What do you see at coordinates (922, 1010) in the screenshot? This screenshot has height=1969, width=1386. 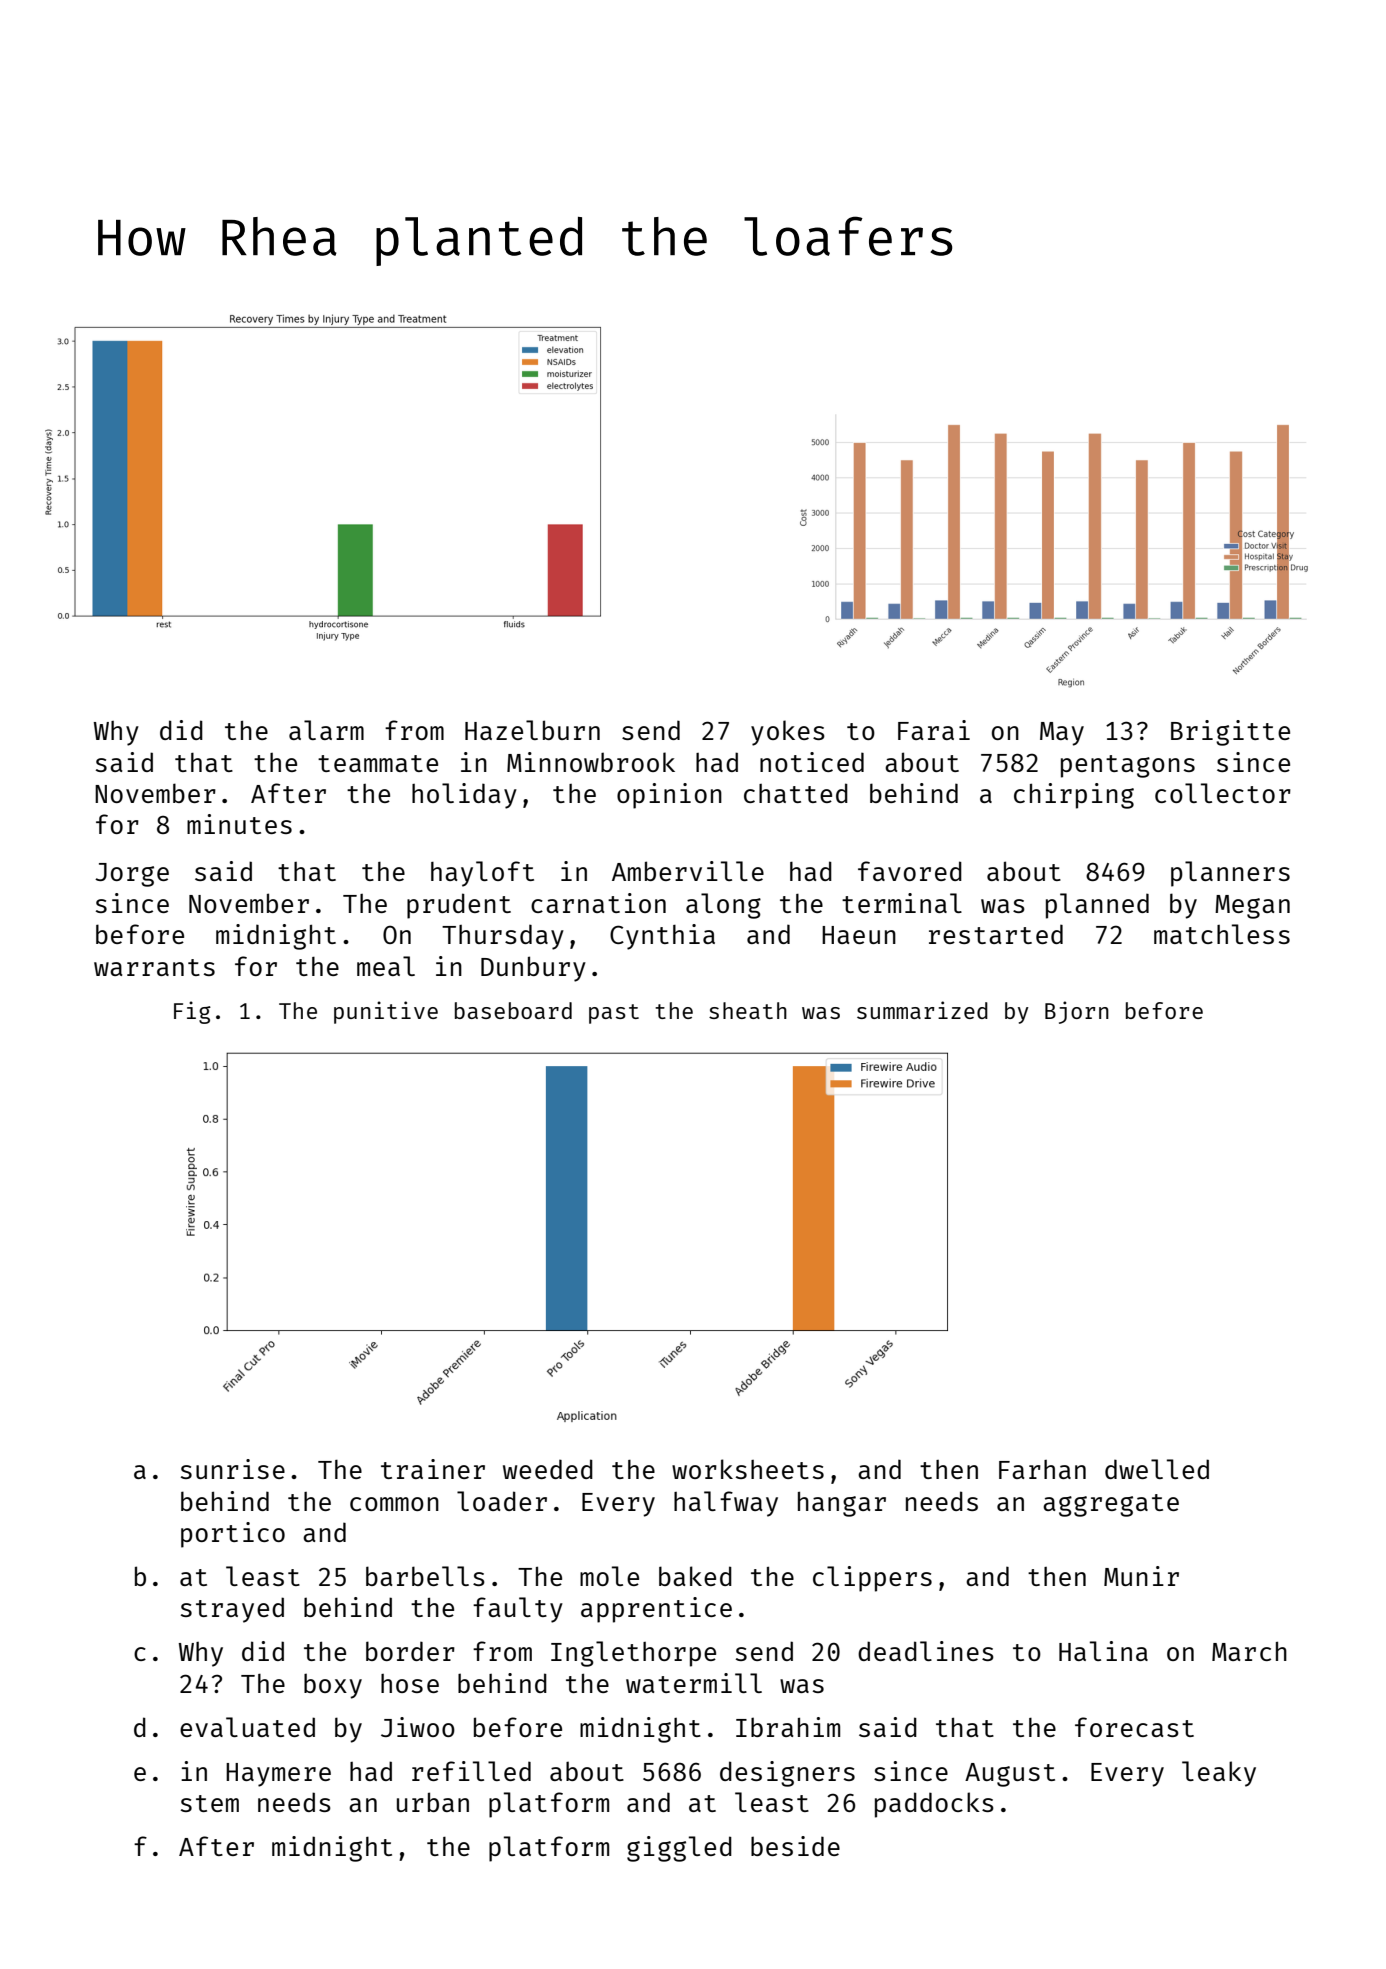 I see `summarized` at bounding box center [922, 1010].
